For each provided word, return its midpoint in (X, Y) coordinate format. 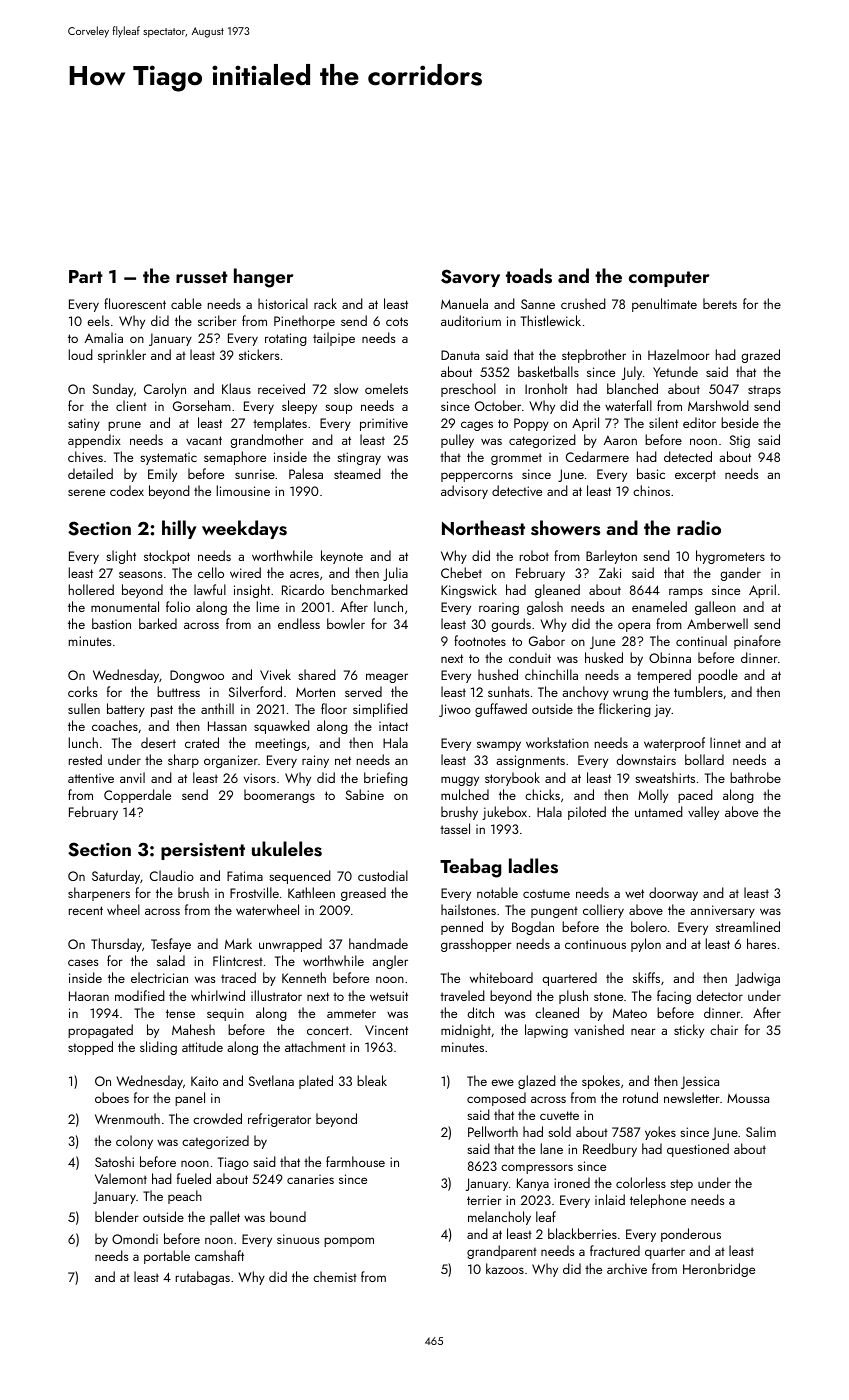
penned (462, 928)
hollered (91, 589)
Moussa (748, 1098)
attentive (91, 778)
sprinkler (122, 356)
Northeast (483, 528)
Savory (470, 278)
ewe (503, 1082)
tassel (455, 828)
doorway (673, 894)
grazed (761, 356)
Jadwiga (757, 979)
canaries (310, 1179)
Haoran (89, 996)
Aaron (620, 440)
